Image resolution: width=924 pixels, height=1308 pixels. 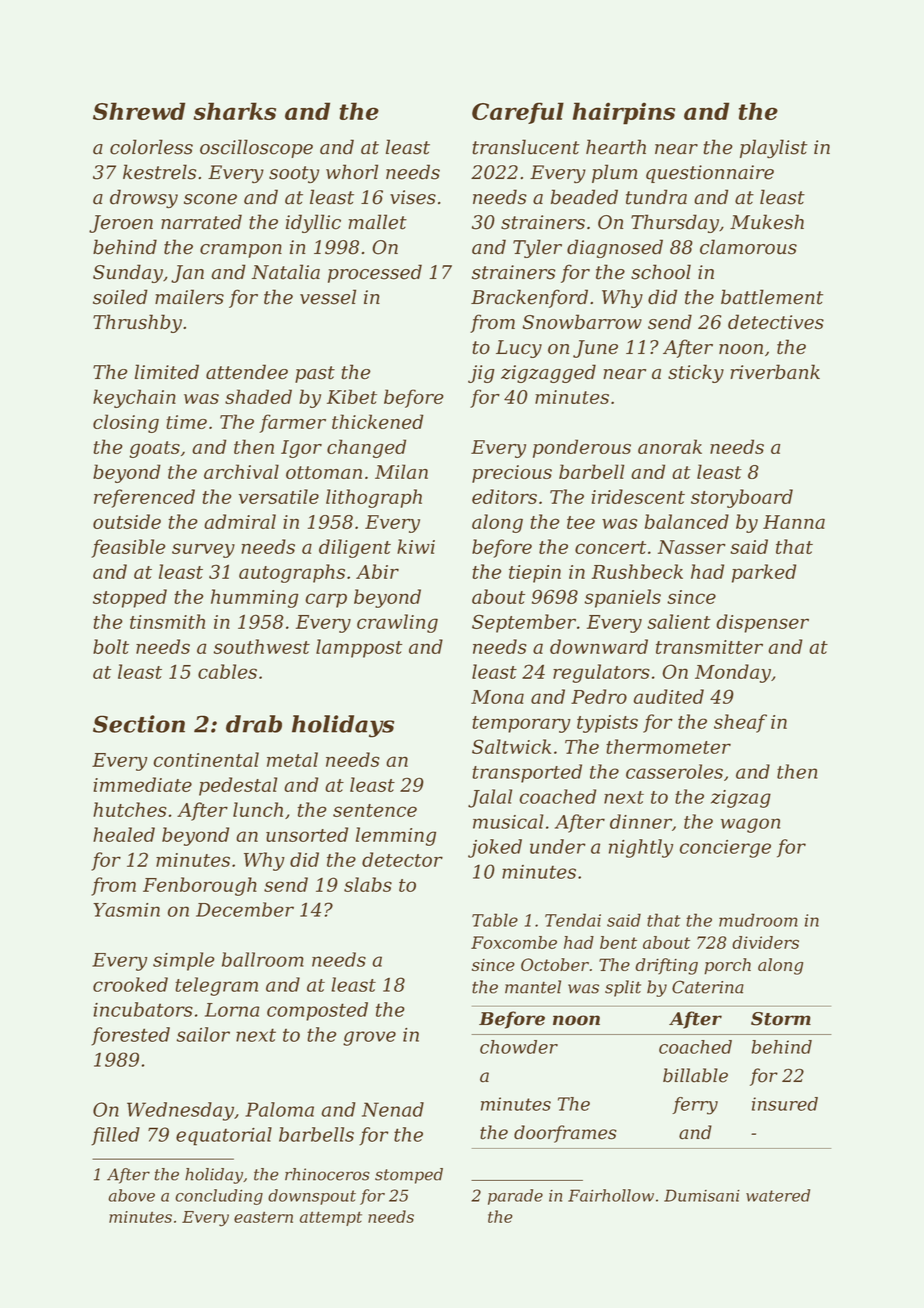 I want to click on eastern, so click(x=263, y=1217).
